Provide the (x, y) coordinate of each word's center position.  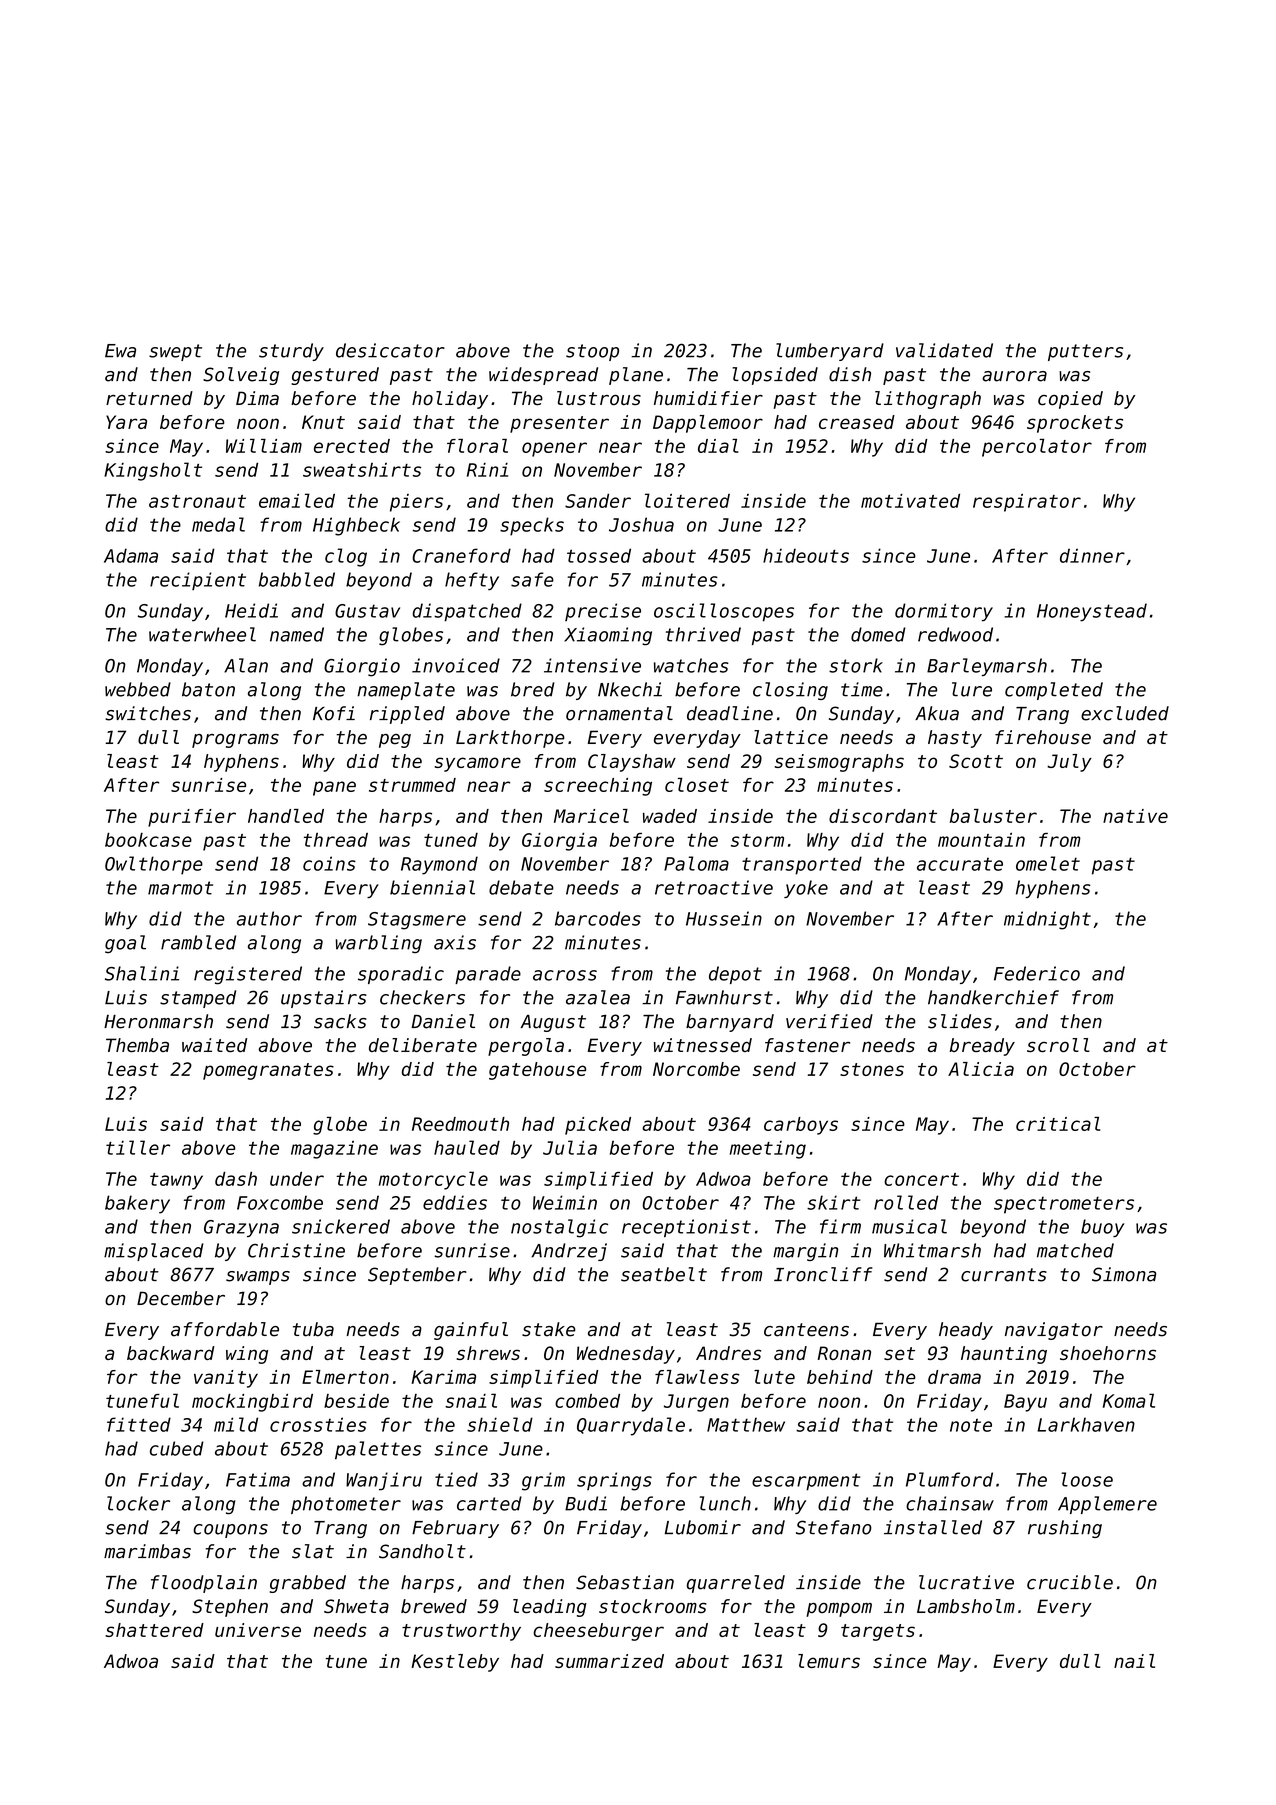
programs (235, 741)
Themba (137, 1045)
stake (548, 1329)
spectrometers (1064, 1205)
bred (533, 689)
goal (125, 944)
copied (1070, 400)
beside (356, 1401)
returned (149, 398)
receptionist (686, 1228)
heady (966, 1331)
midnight (1047, 920)
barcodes (598, 918)
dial (718, 446)
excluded (1125, 713)
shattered (154, 1630)
